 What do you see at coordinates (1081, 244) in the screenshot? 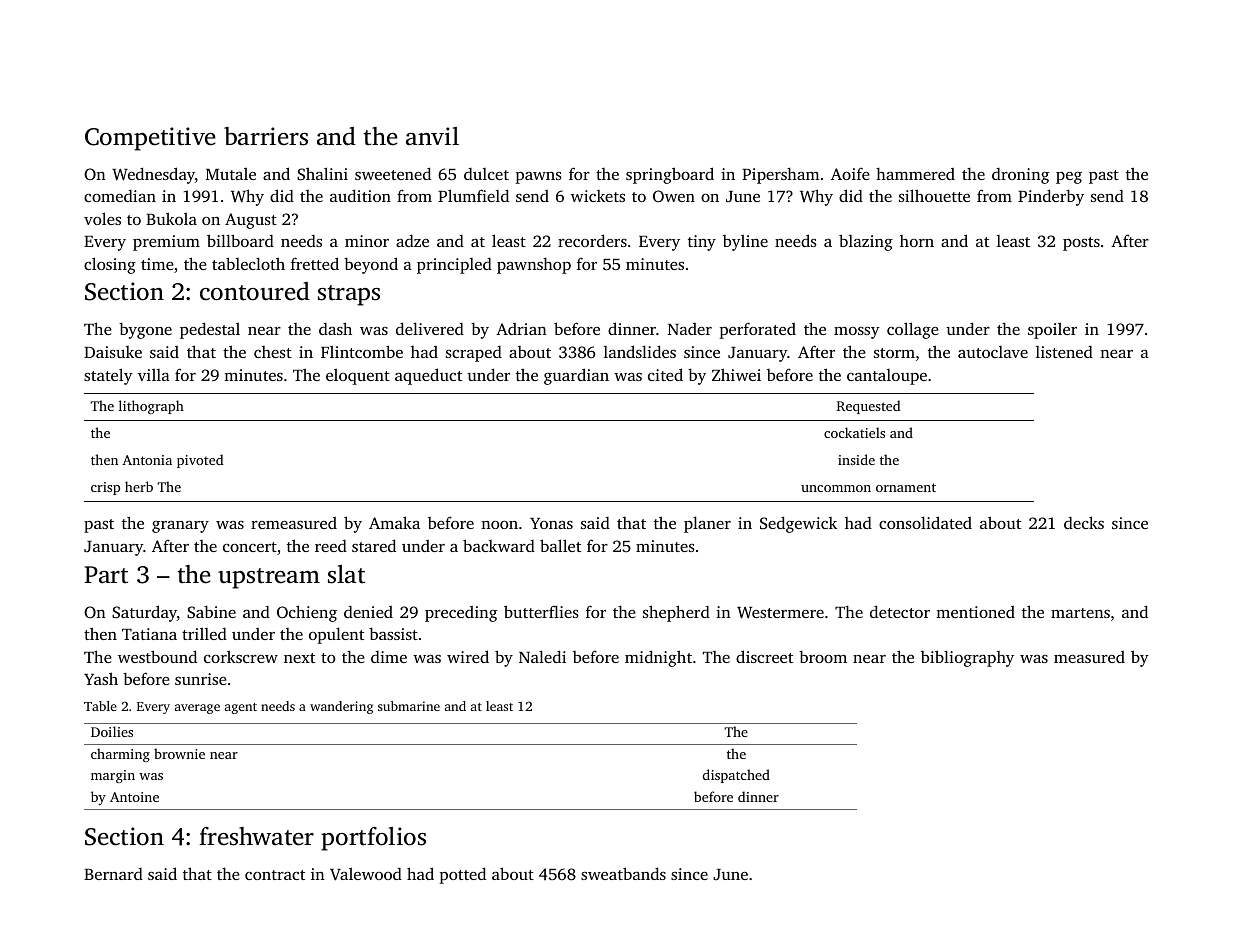
I see `posts` at bounding box center [1081, 244].
